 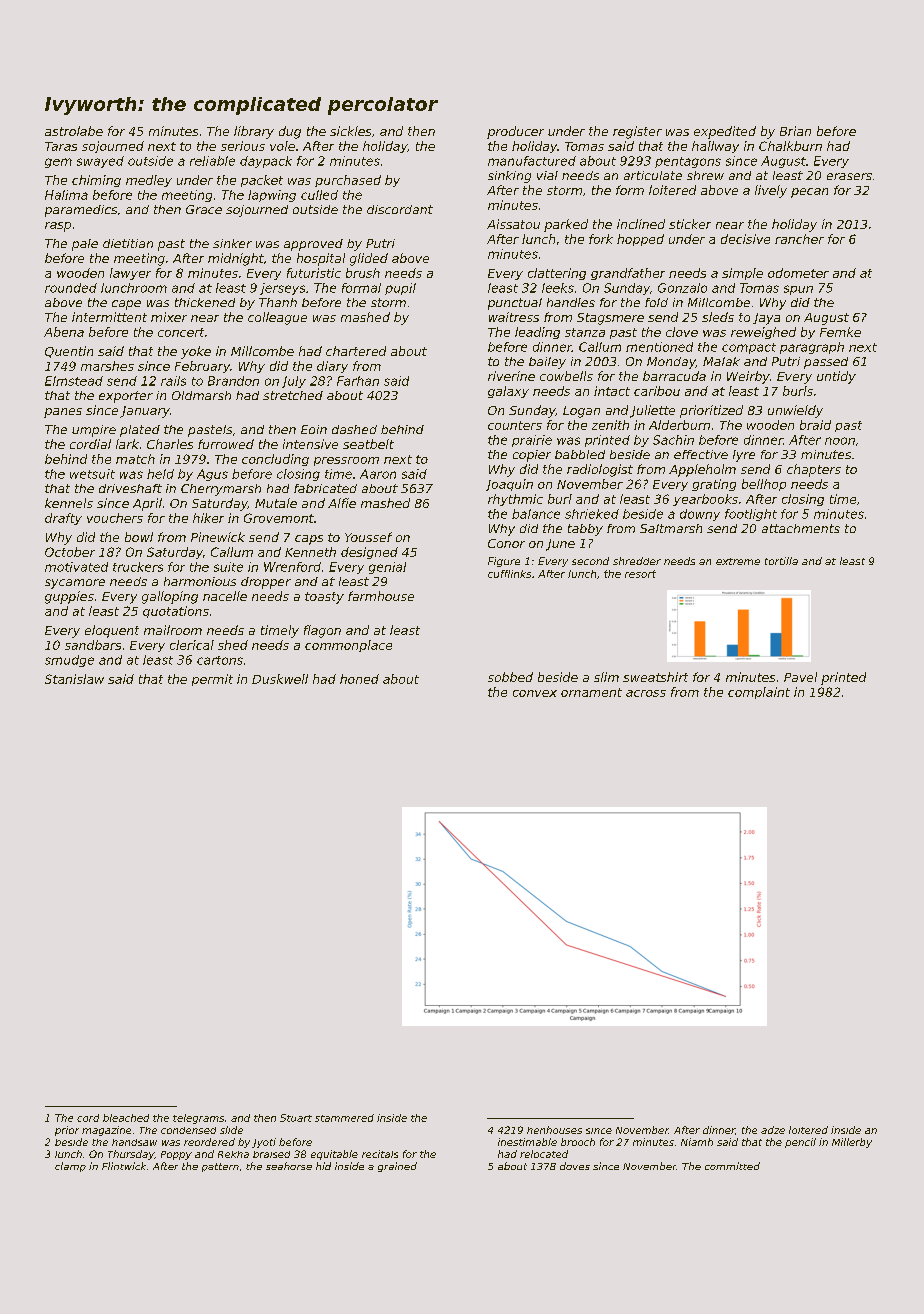 I want to click on honed, so click(x=359, y=679).
